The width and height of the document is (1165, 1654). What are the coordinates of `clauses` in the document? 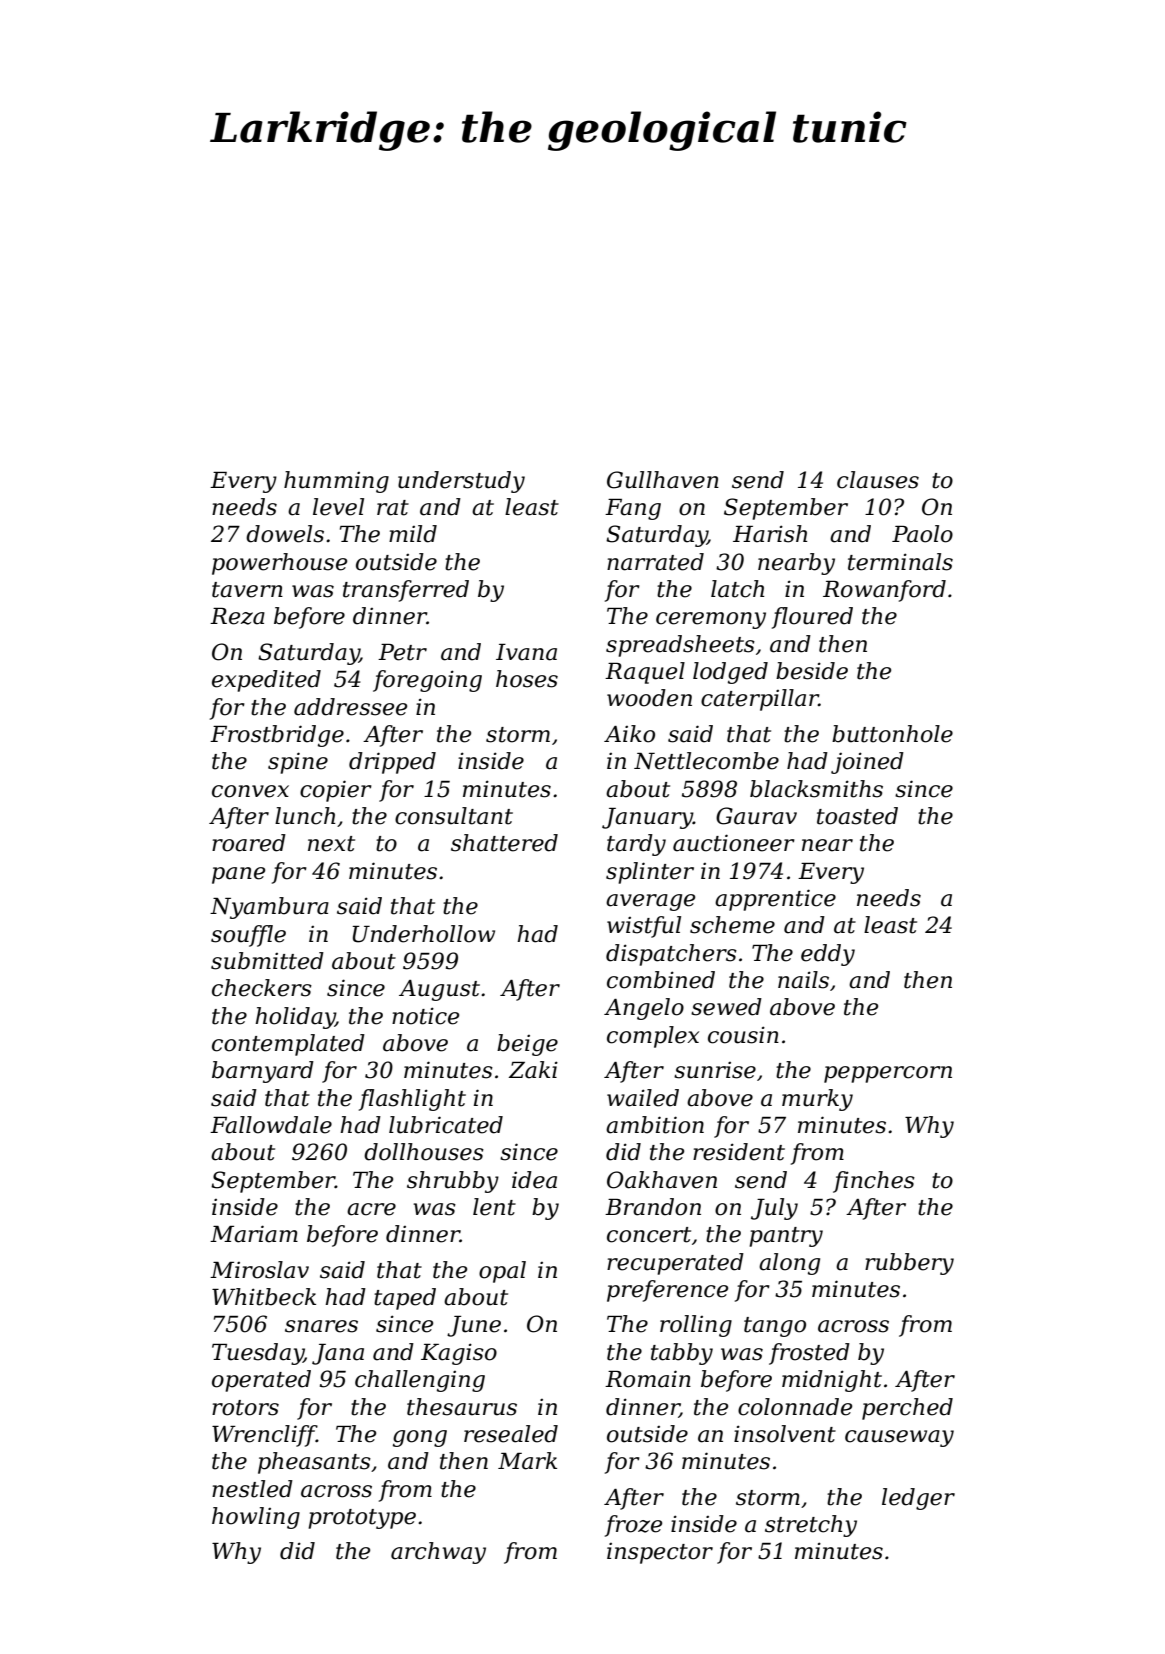 It's located at (878, 480).
